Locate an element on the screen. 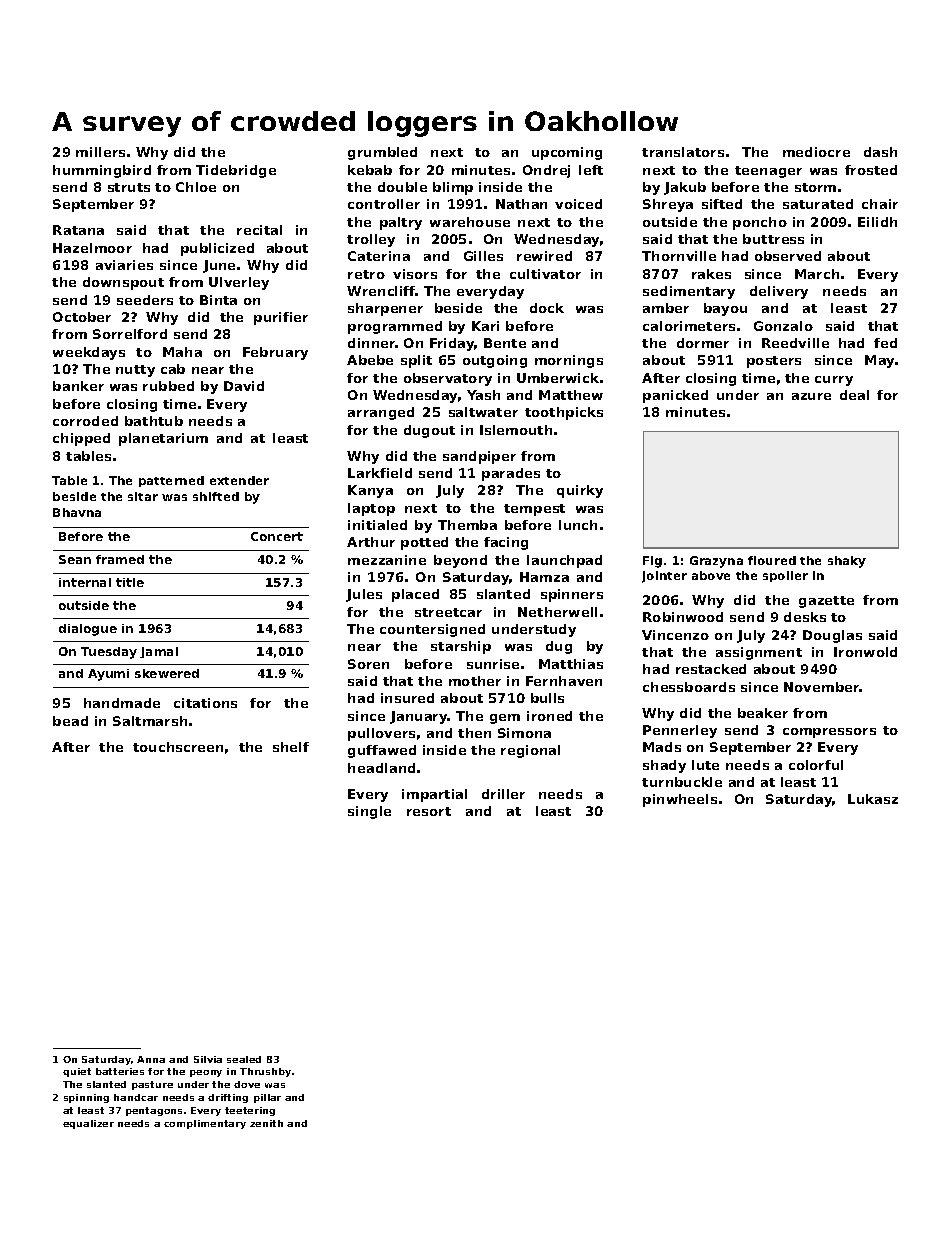 This screenshot has width=952, height=1233. zenith is located at coordinates (266, 1123).
